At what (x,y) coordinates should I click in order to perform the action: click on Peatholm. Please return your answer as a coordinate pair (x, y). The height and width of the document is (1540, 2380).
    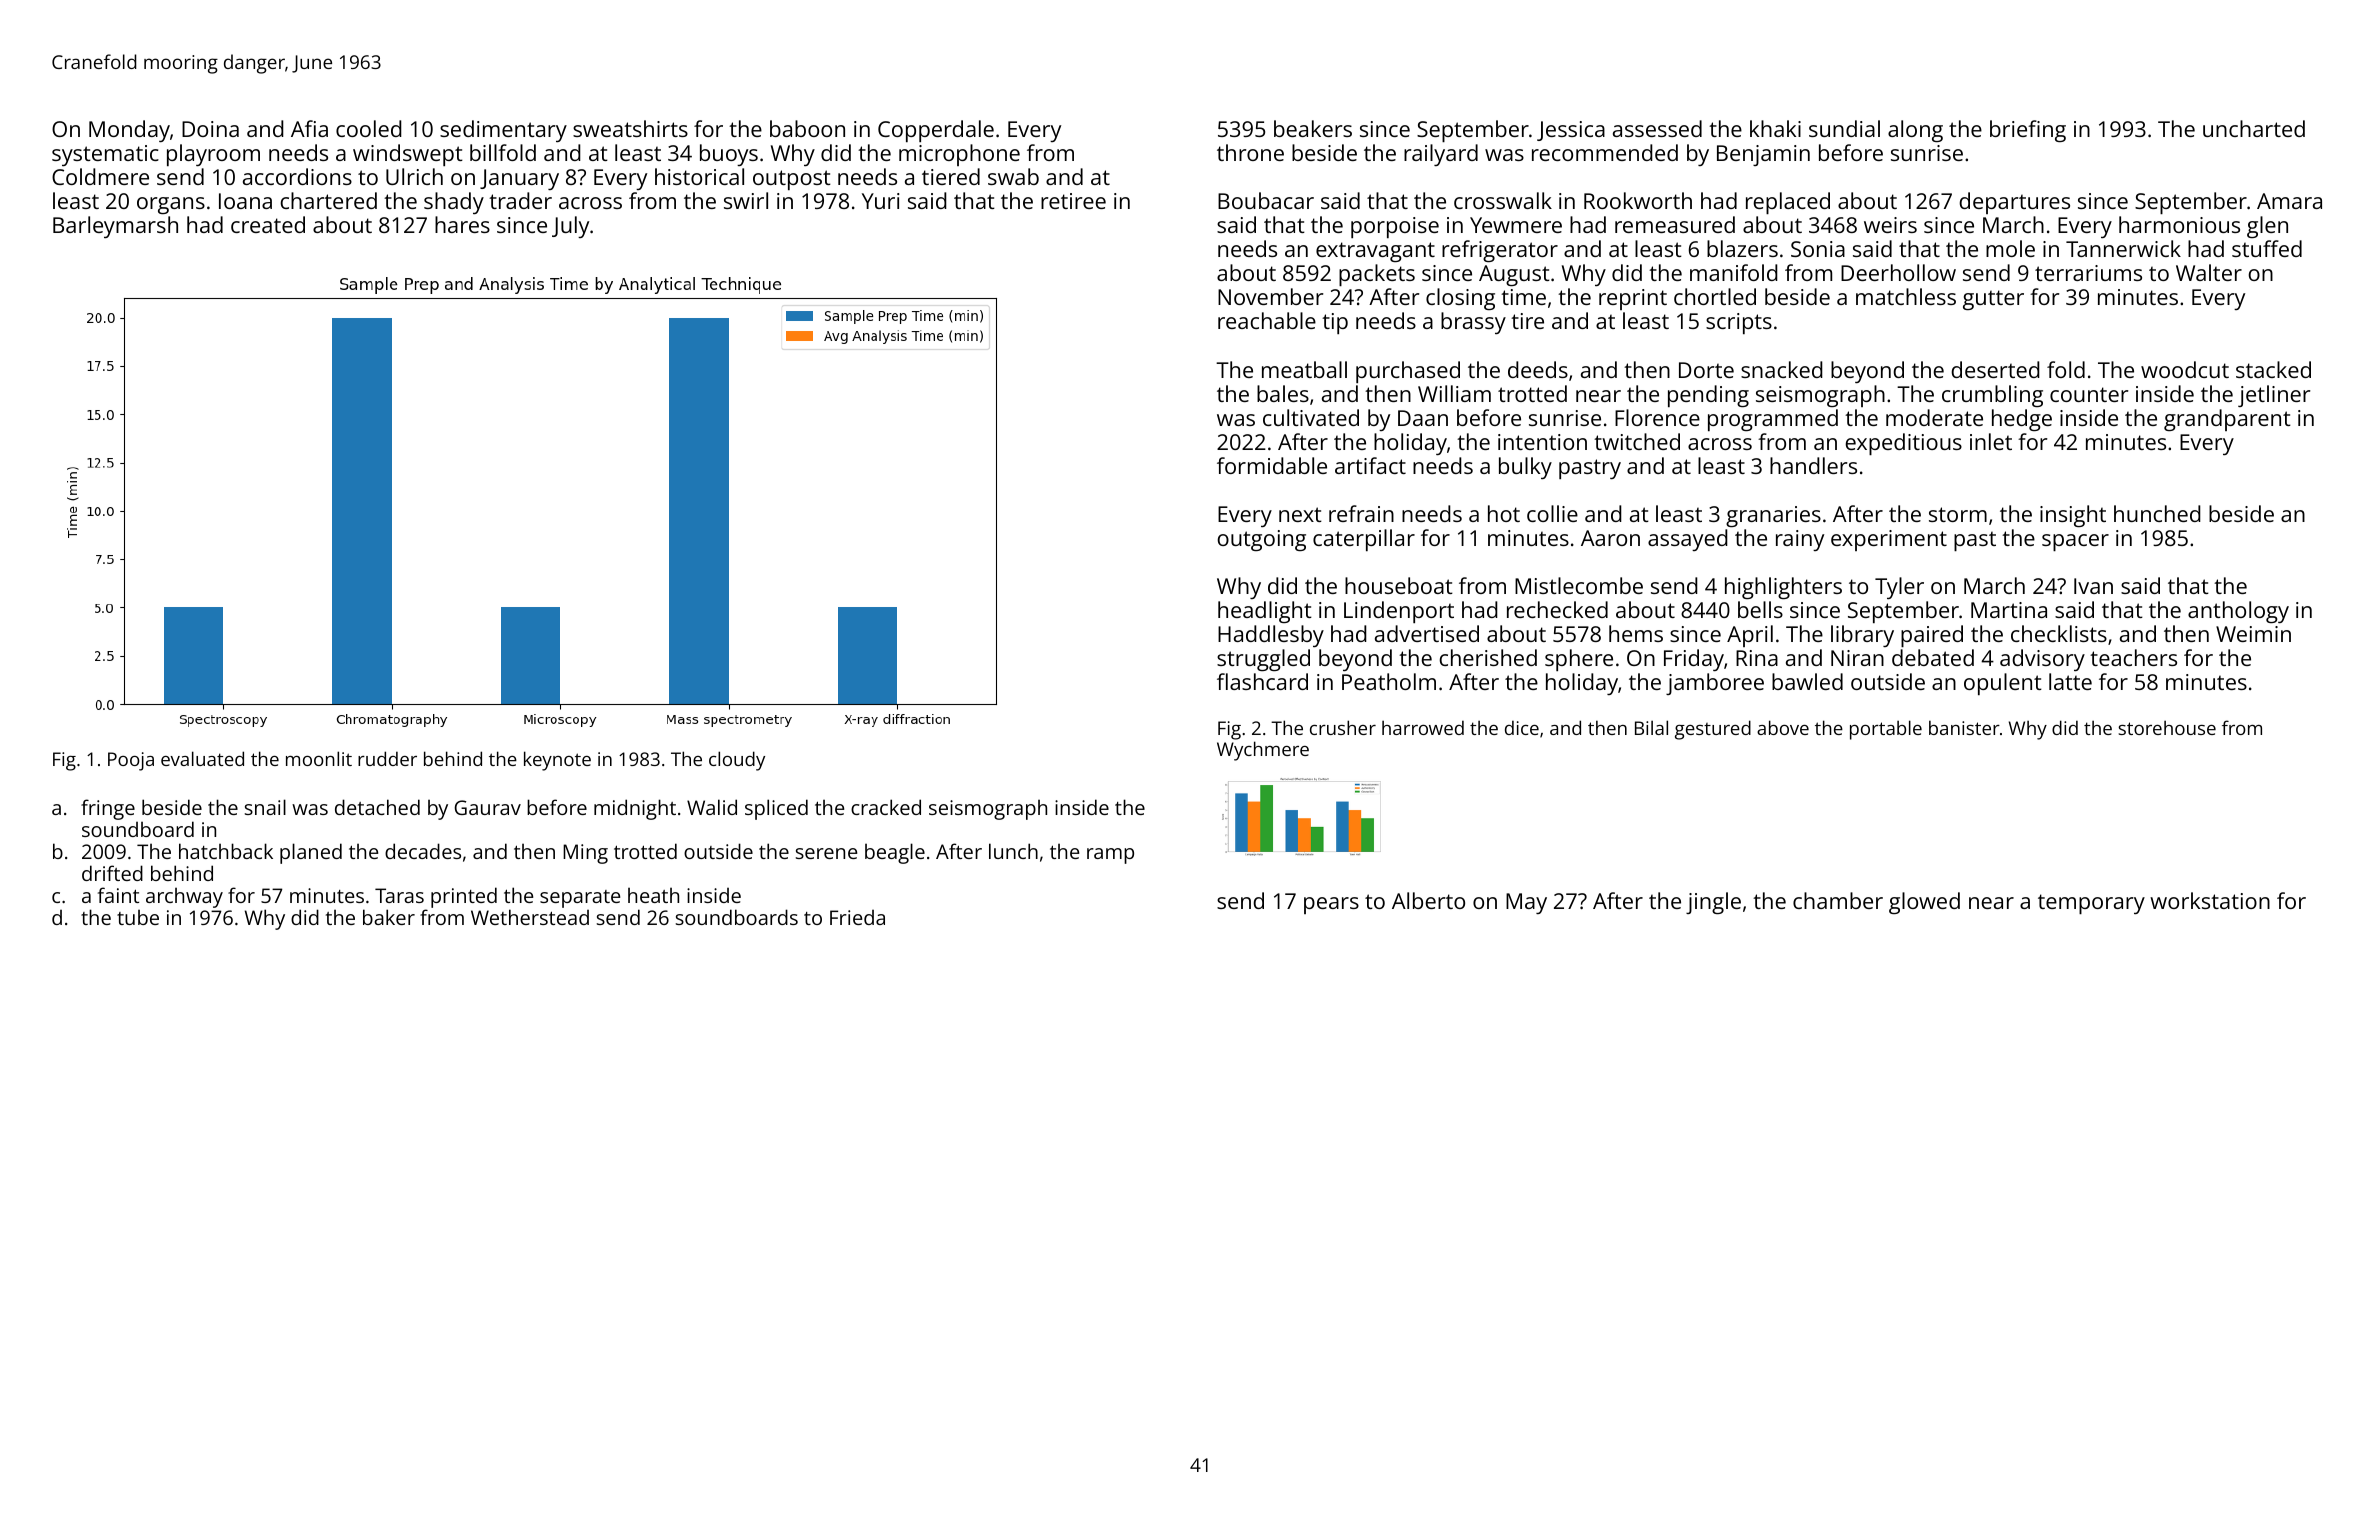
    Looking at the image, I should click on (1389, 681).
